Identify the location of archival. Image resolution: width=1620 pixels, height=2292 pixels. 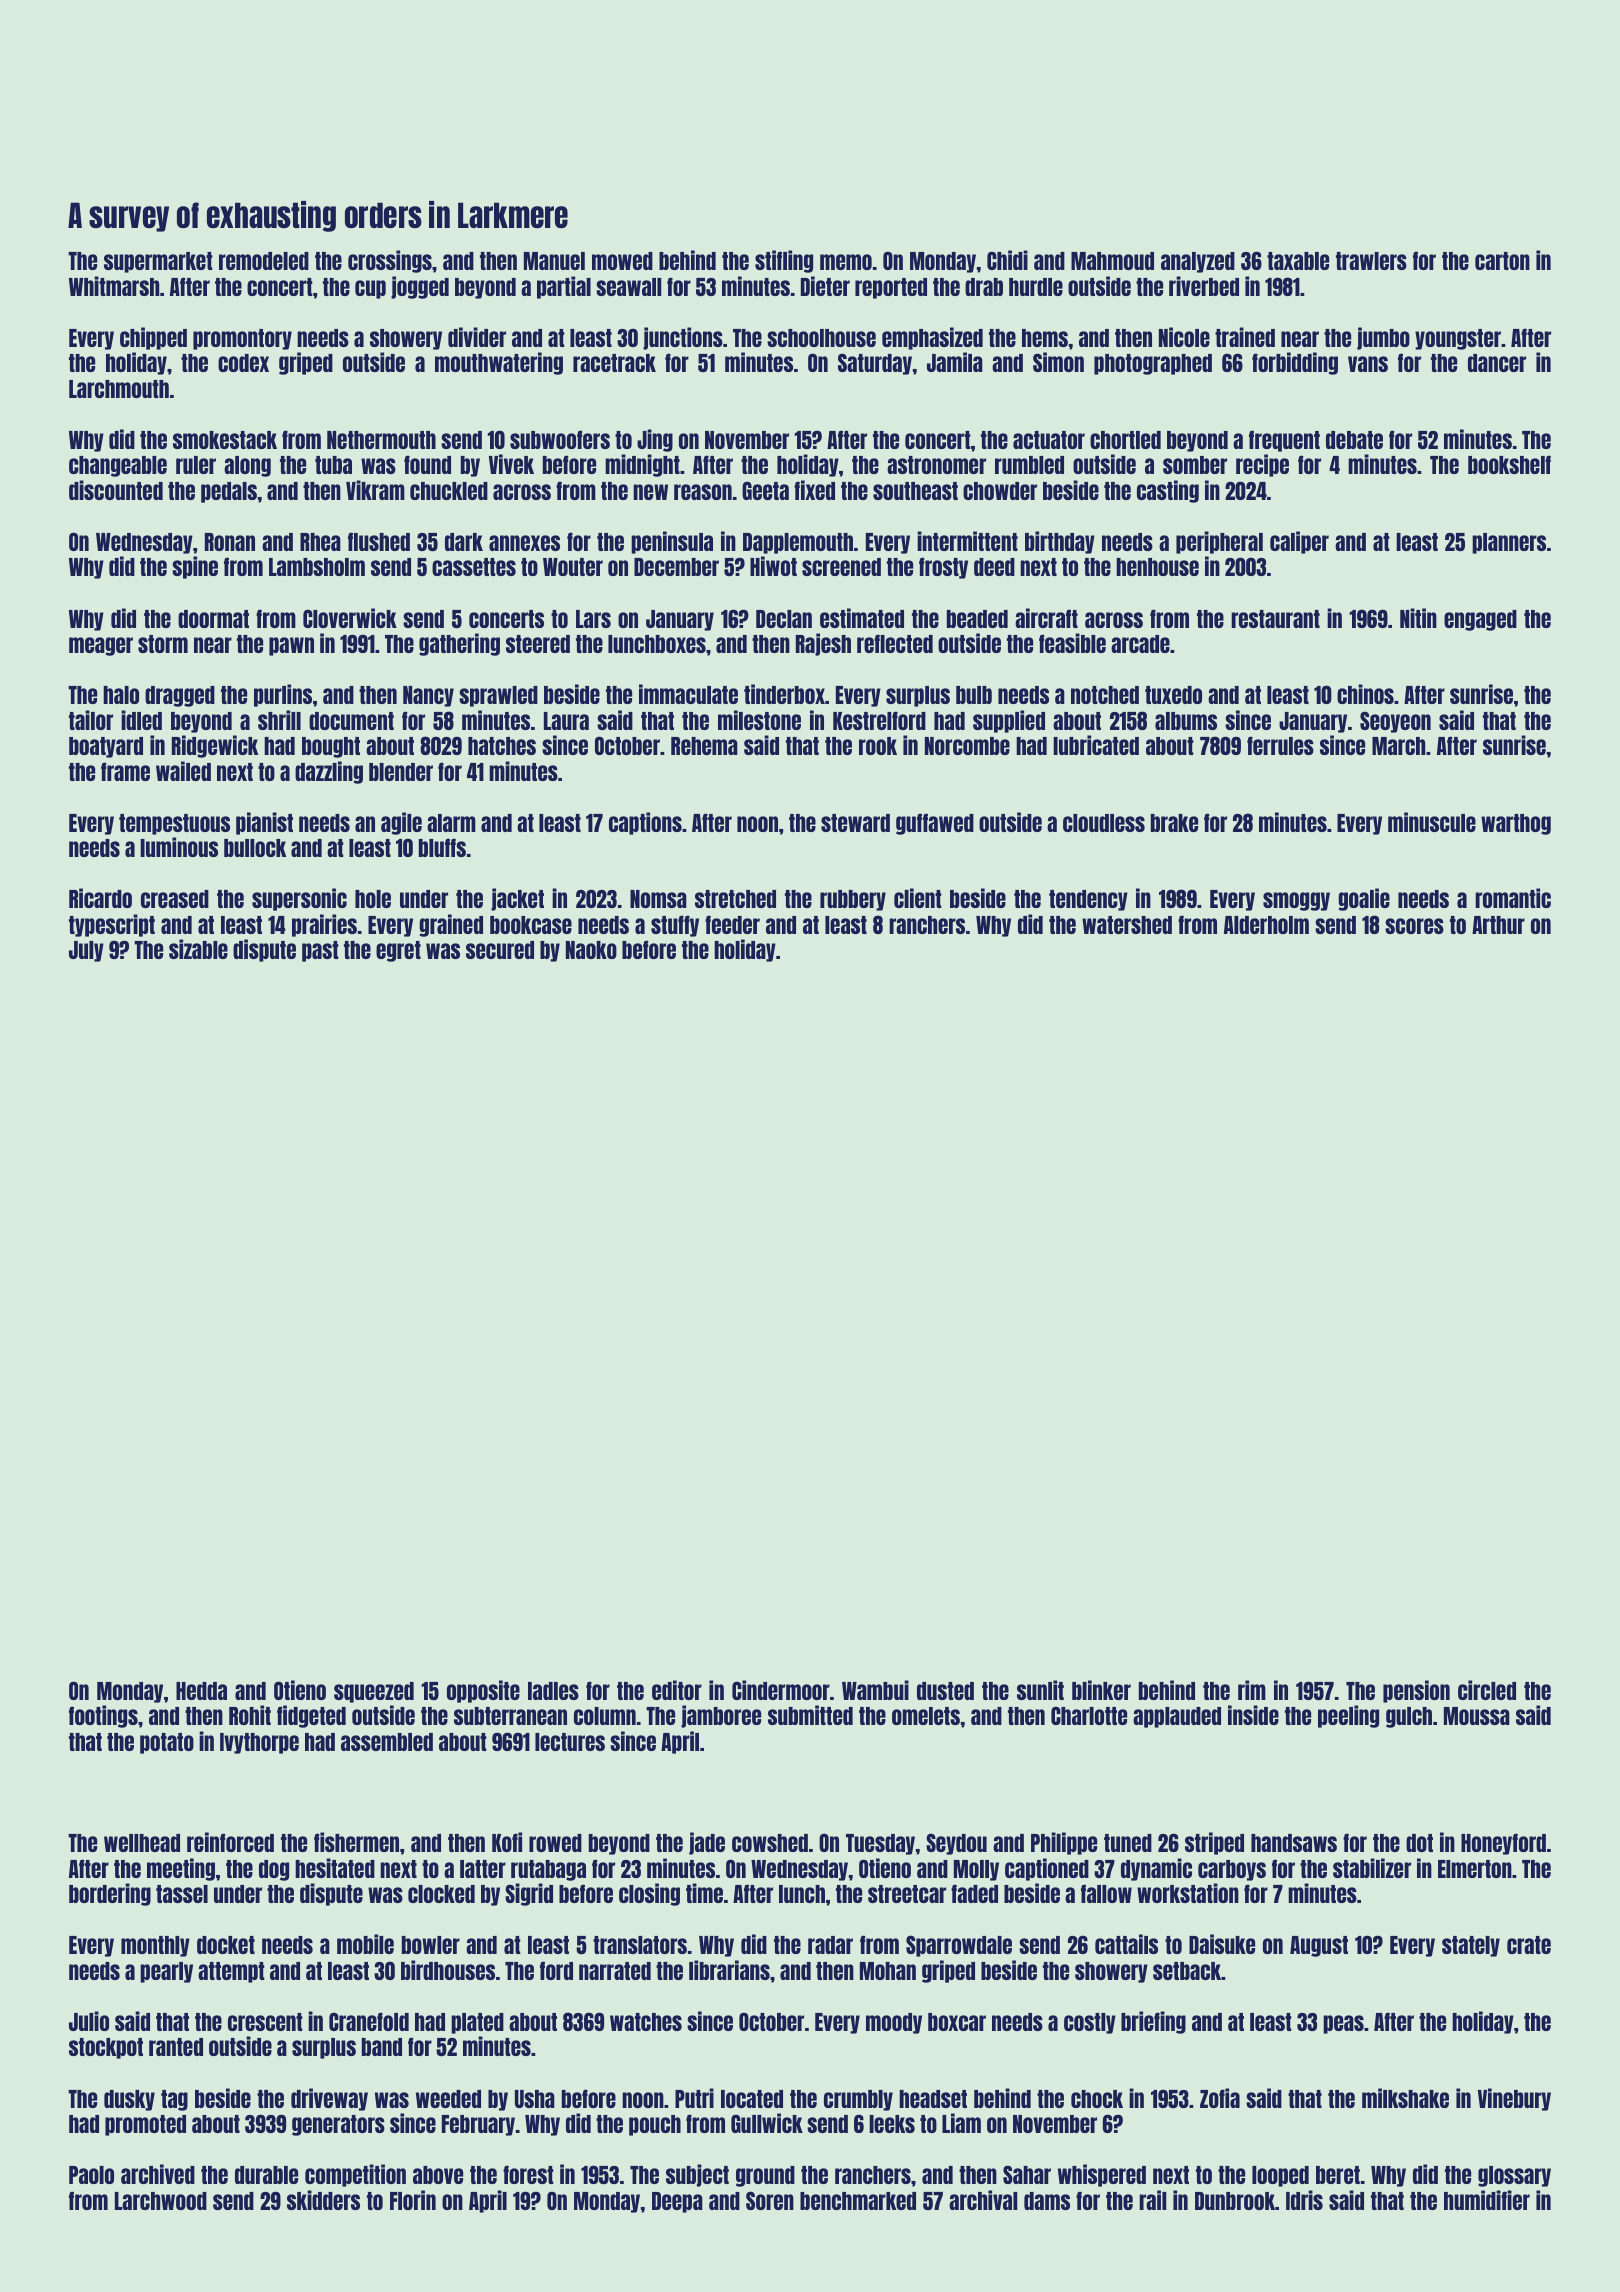
(983, 2200).
